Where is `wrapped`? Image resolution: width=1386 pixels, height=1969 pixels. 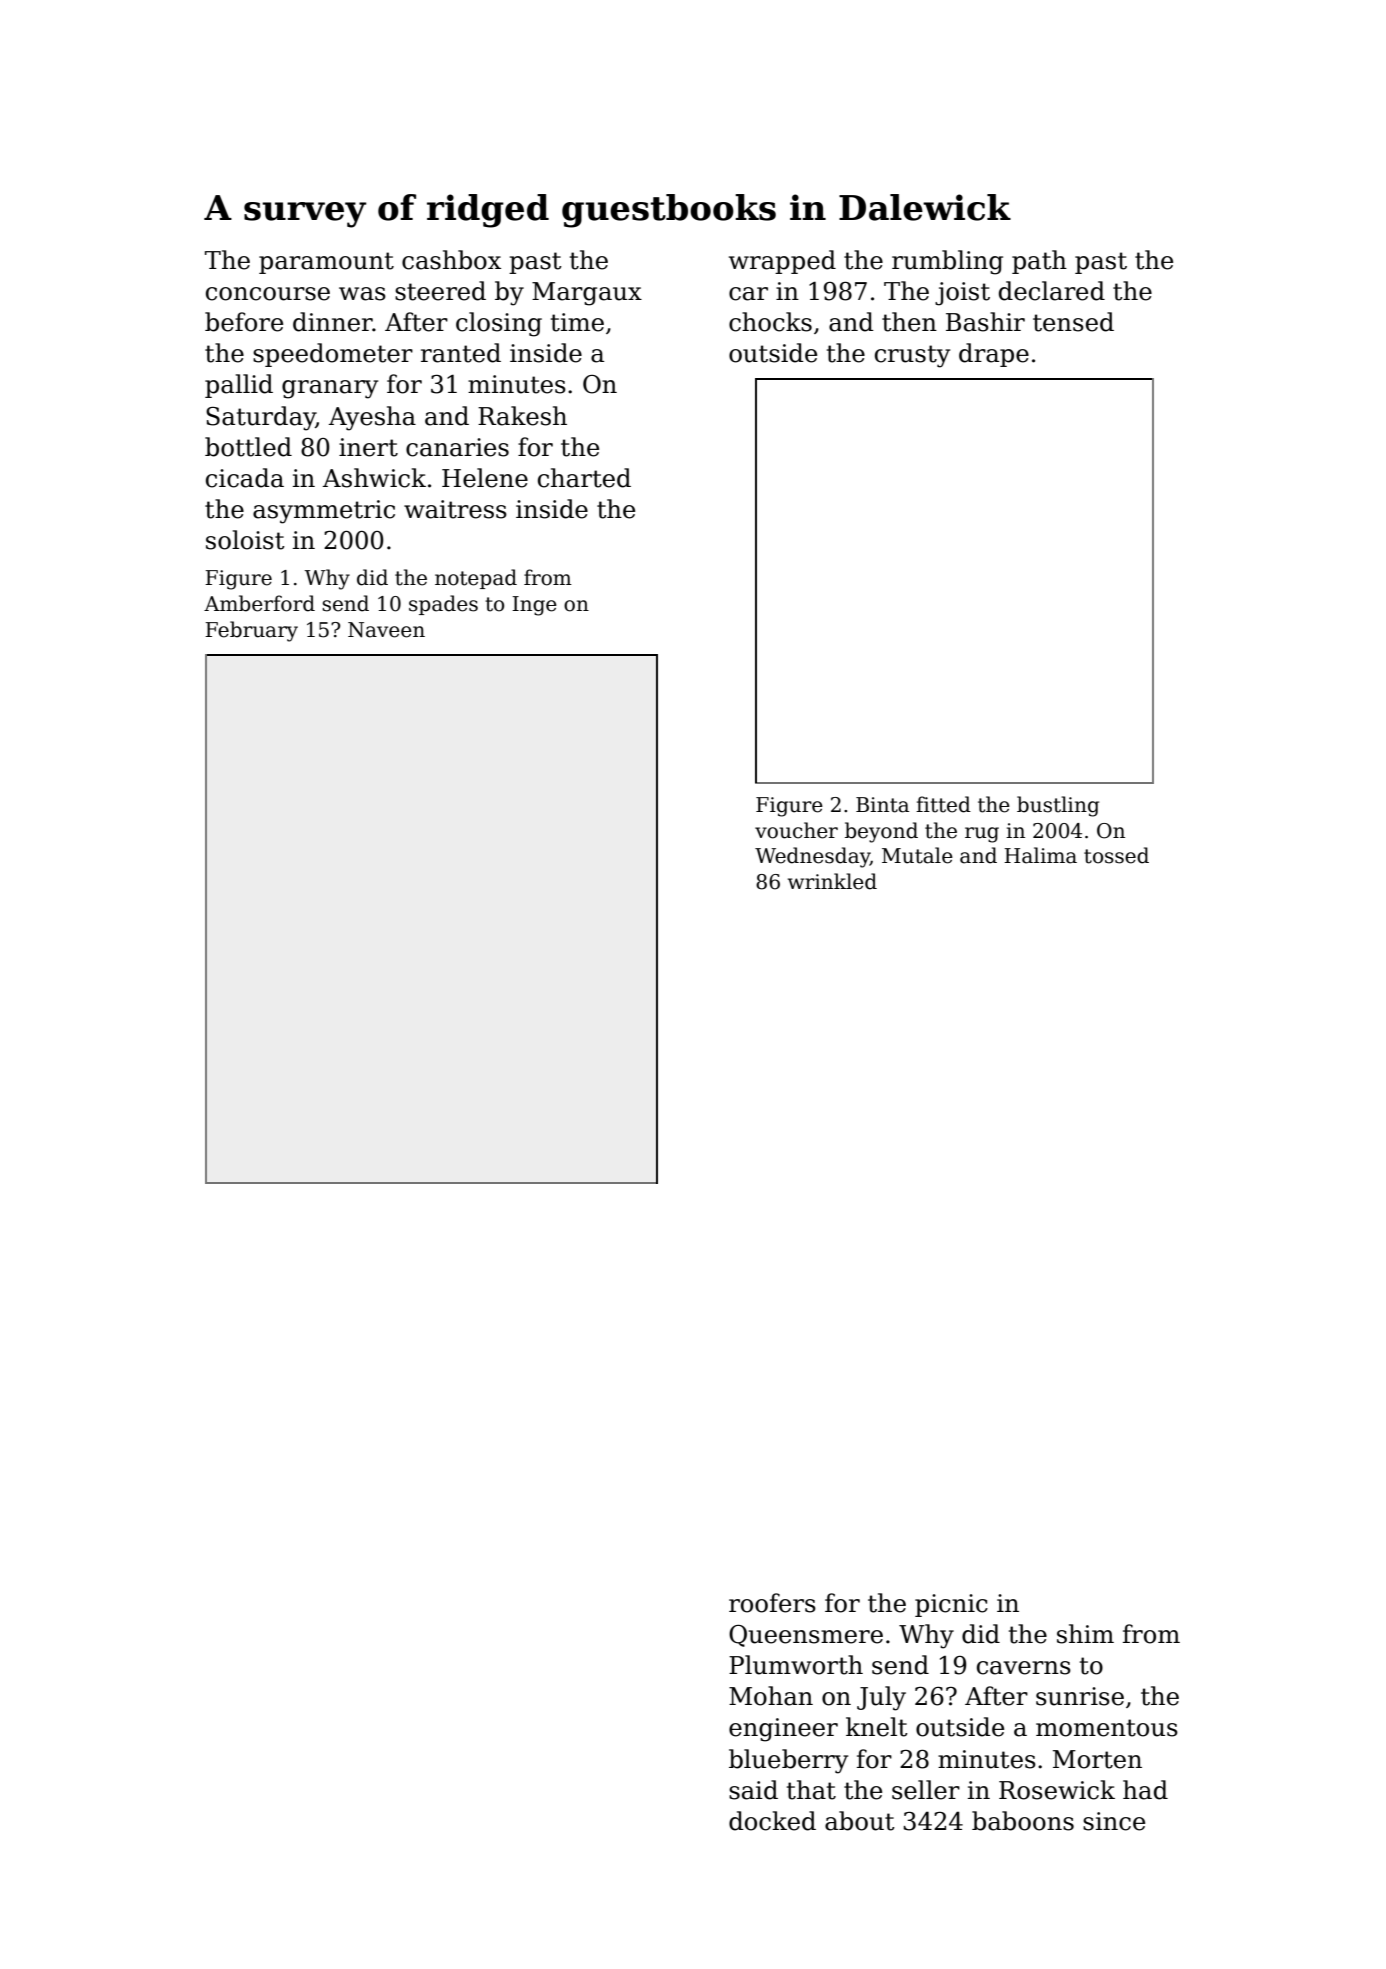 wrapped is located at coordinates (782, 262).
